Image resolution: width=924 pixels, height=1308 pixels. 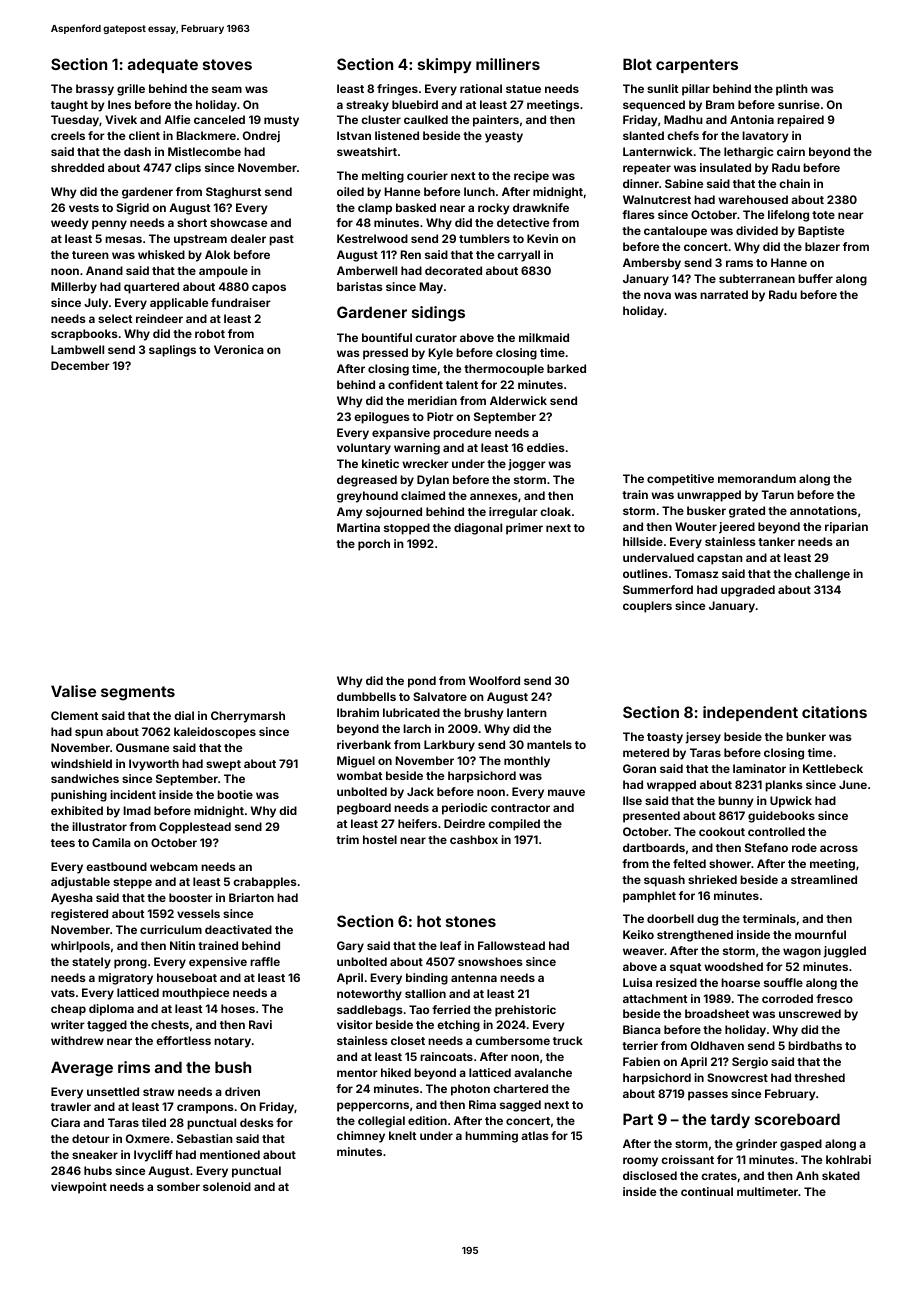 What do you see at coordinates (535, 1135) in the screenshot?
I see `atlas` at bounding box center [535, 1135].
